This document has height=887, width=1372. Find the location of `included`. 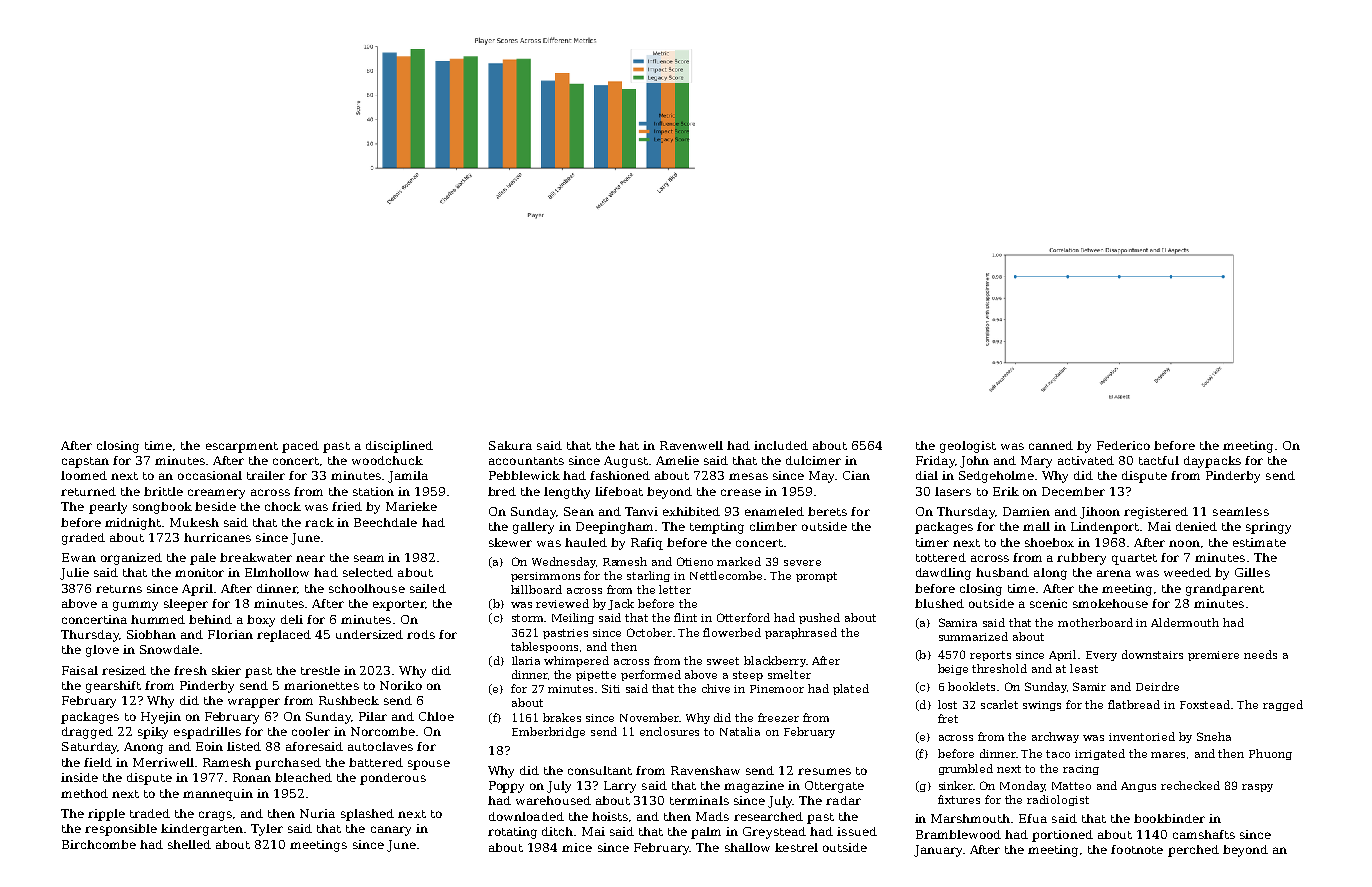

included is located at coordinates (781, 445).
